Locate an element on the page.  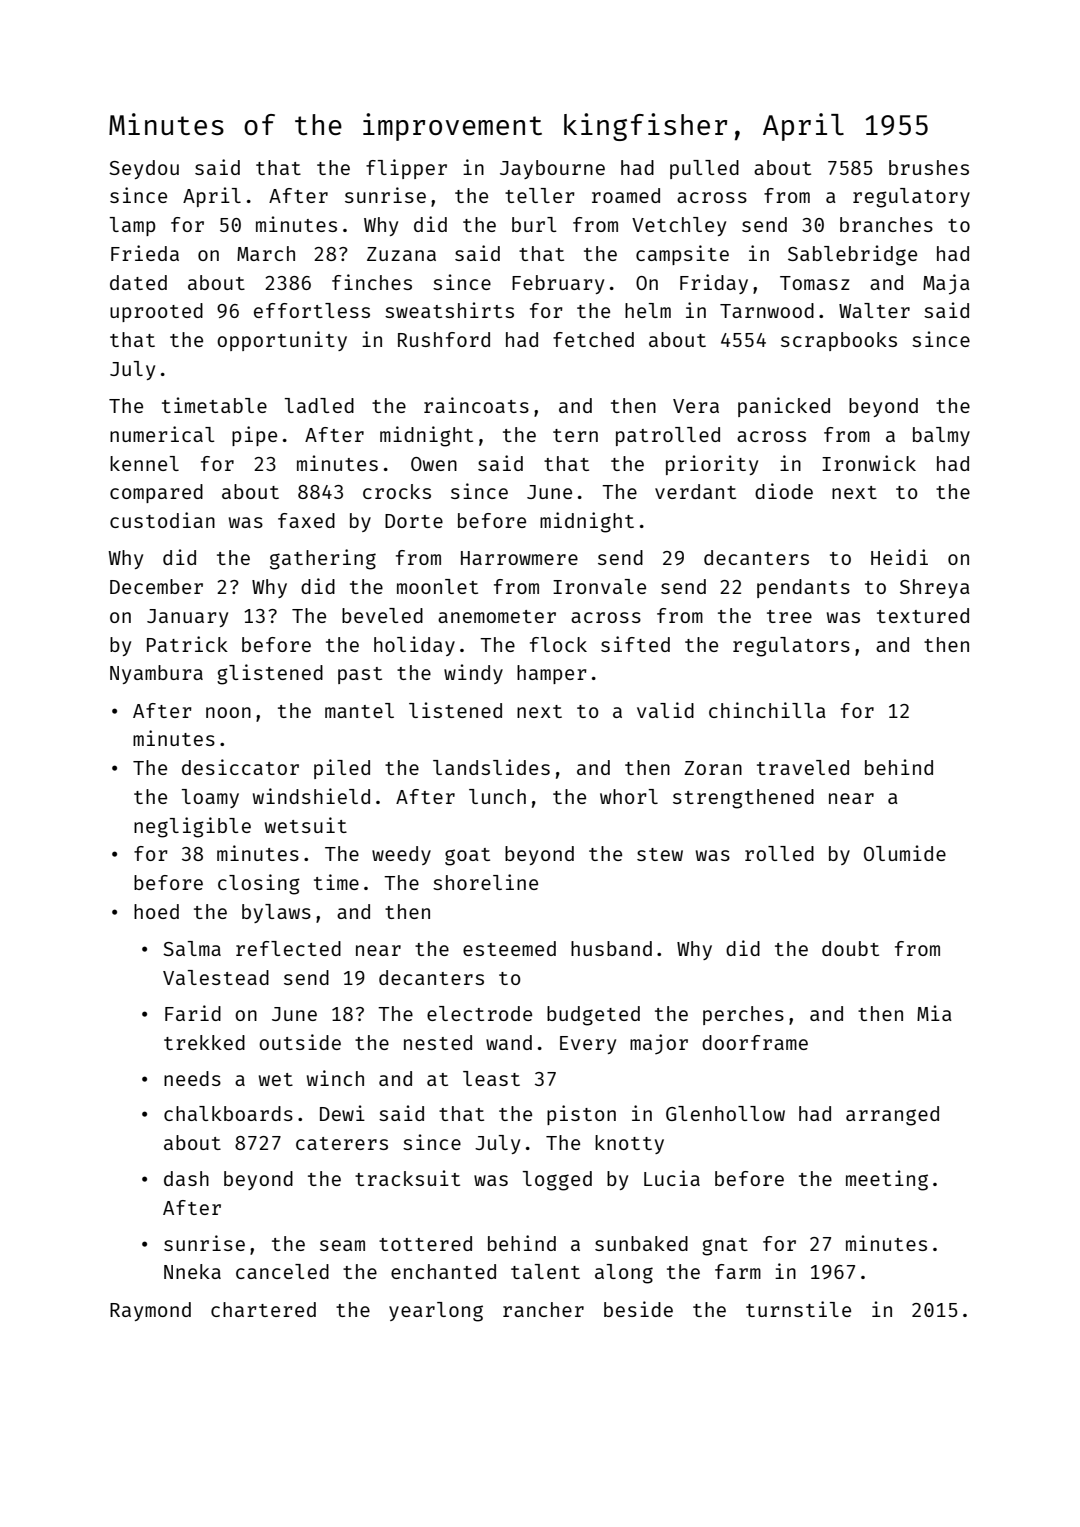
seam is located at coordinates (342, 1245).
